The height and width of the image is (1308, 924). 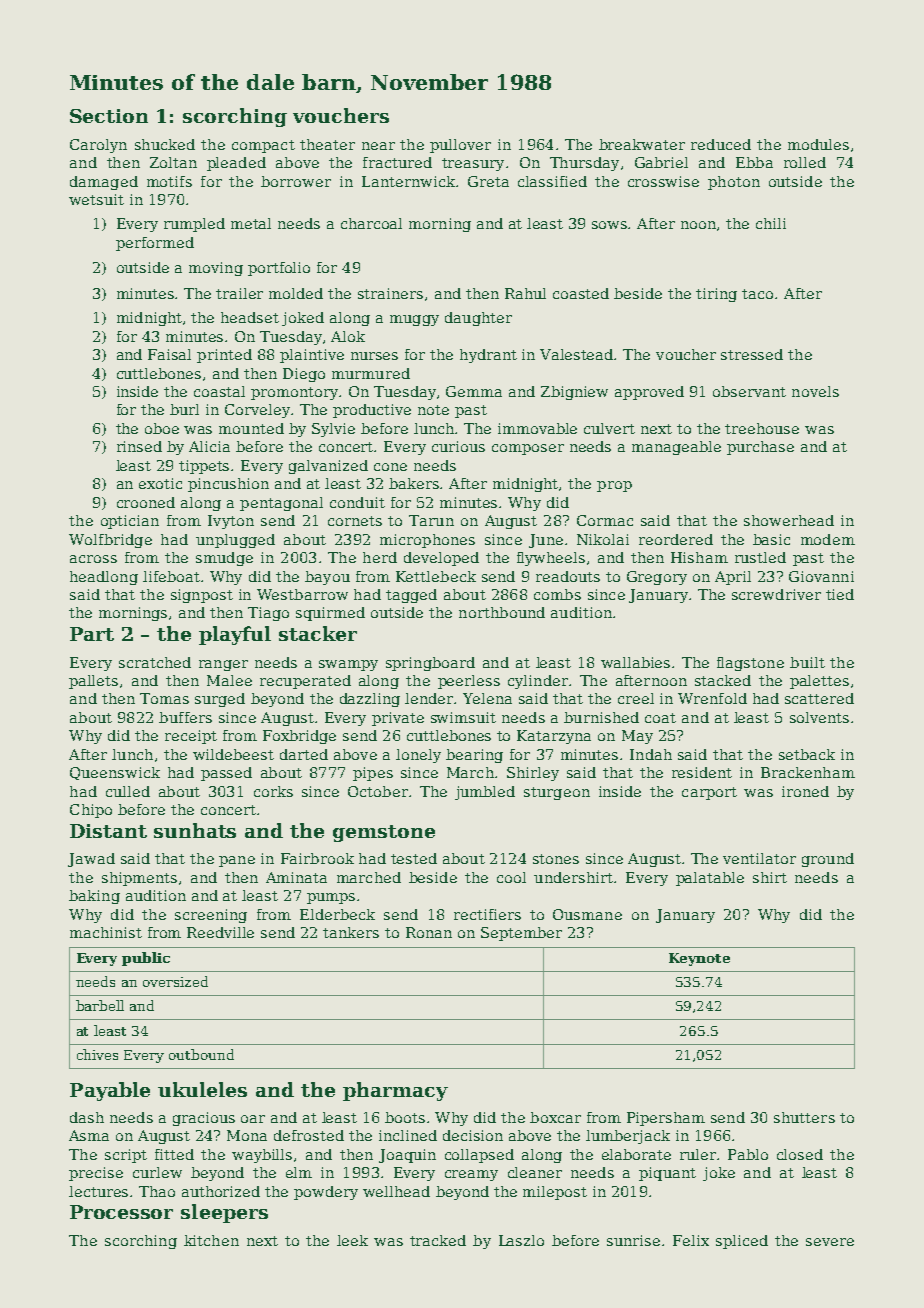 What do you see at coordinates (750, 664) in the image?
I see `flagstone` at bounding box center [750, 664].
